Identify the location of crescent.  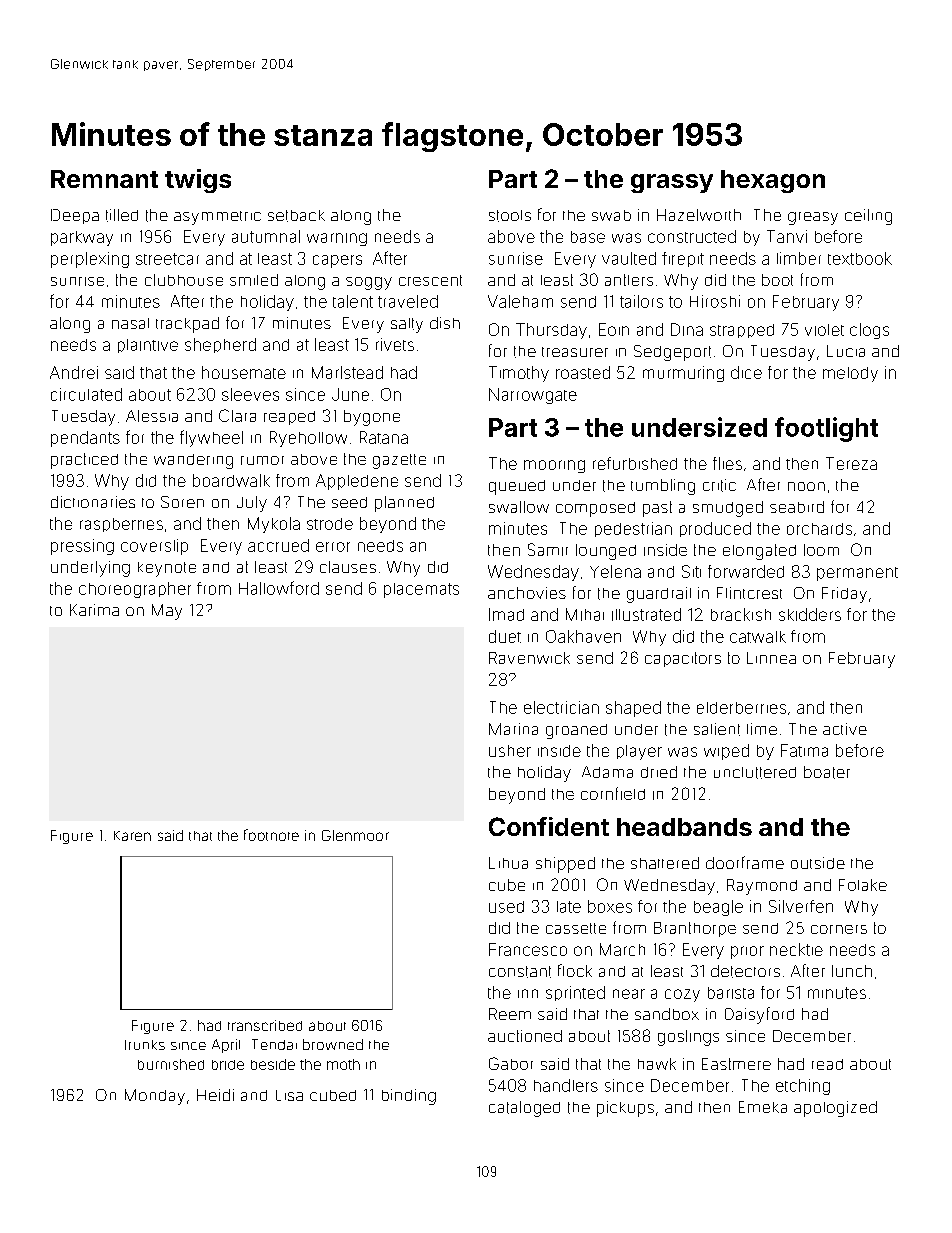
(430, 280).
